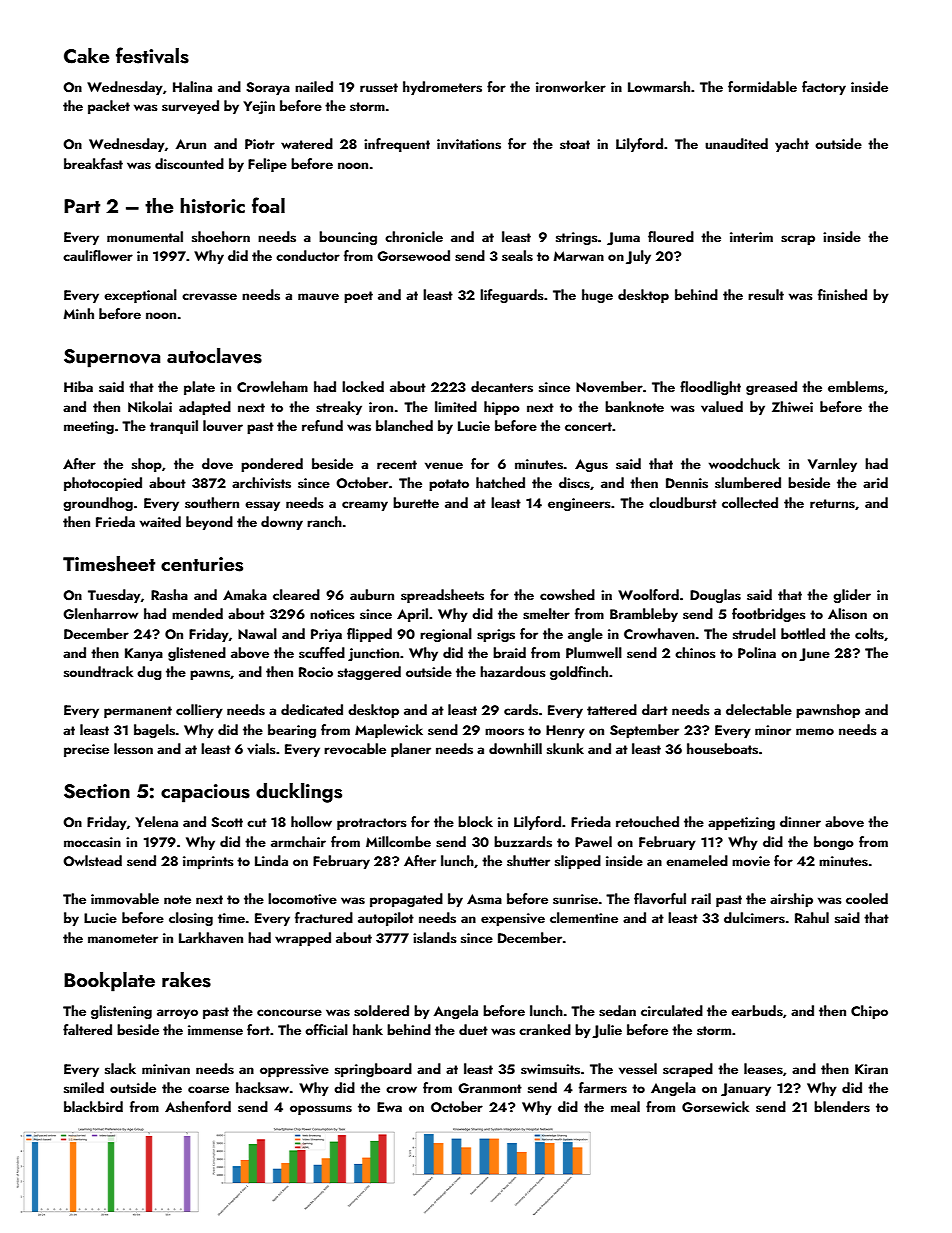 The height and width of the screenshot is (1233, 952). Describe the element at coordinates (715, 596) in the screenshot. I see `Douglas` at that location.
